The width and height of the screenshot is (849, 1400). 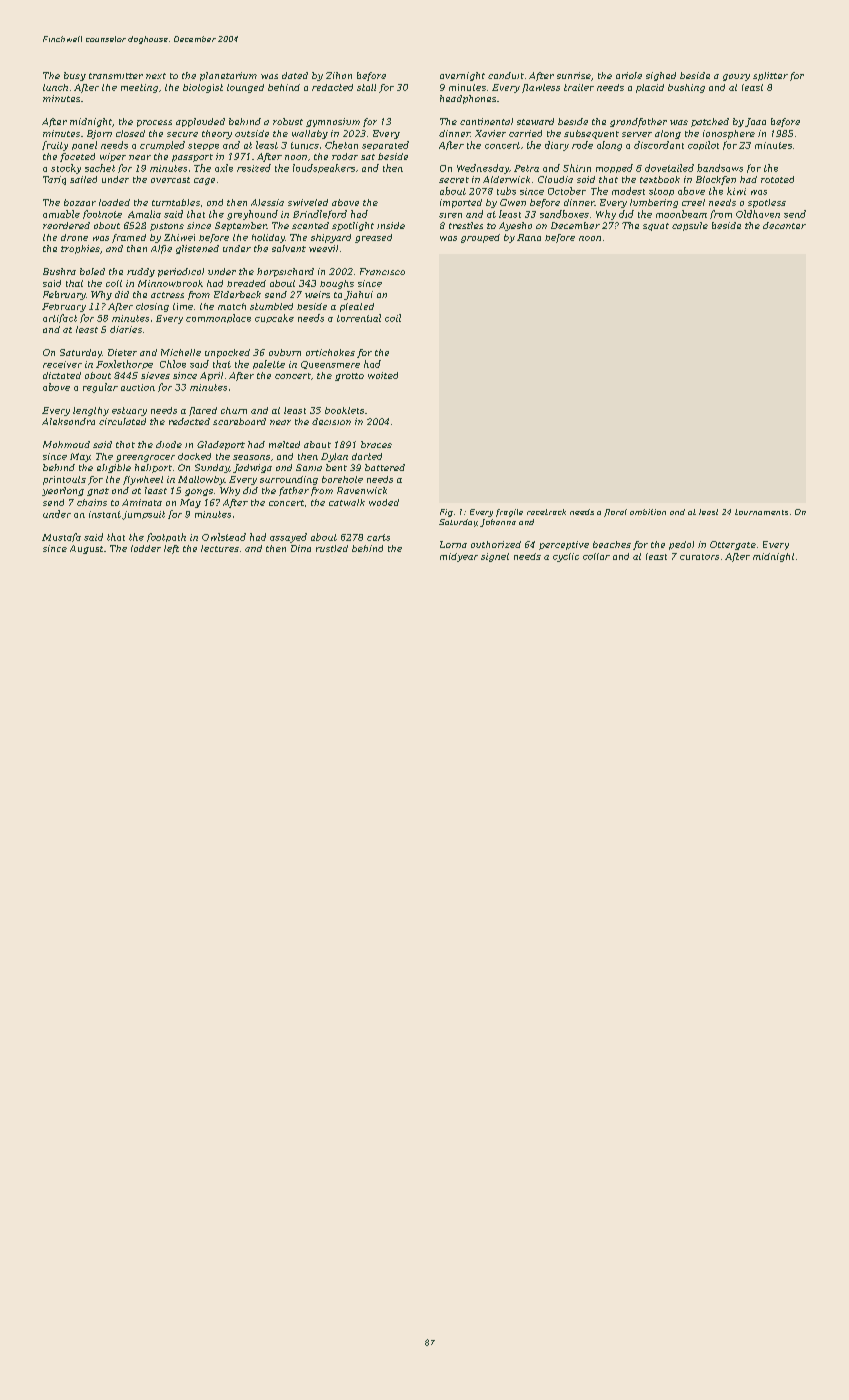 I want to click on signet, so click(x=495, y=557).
